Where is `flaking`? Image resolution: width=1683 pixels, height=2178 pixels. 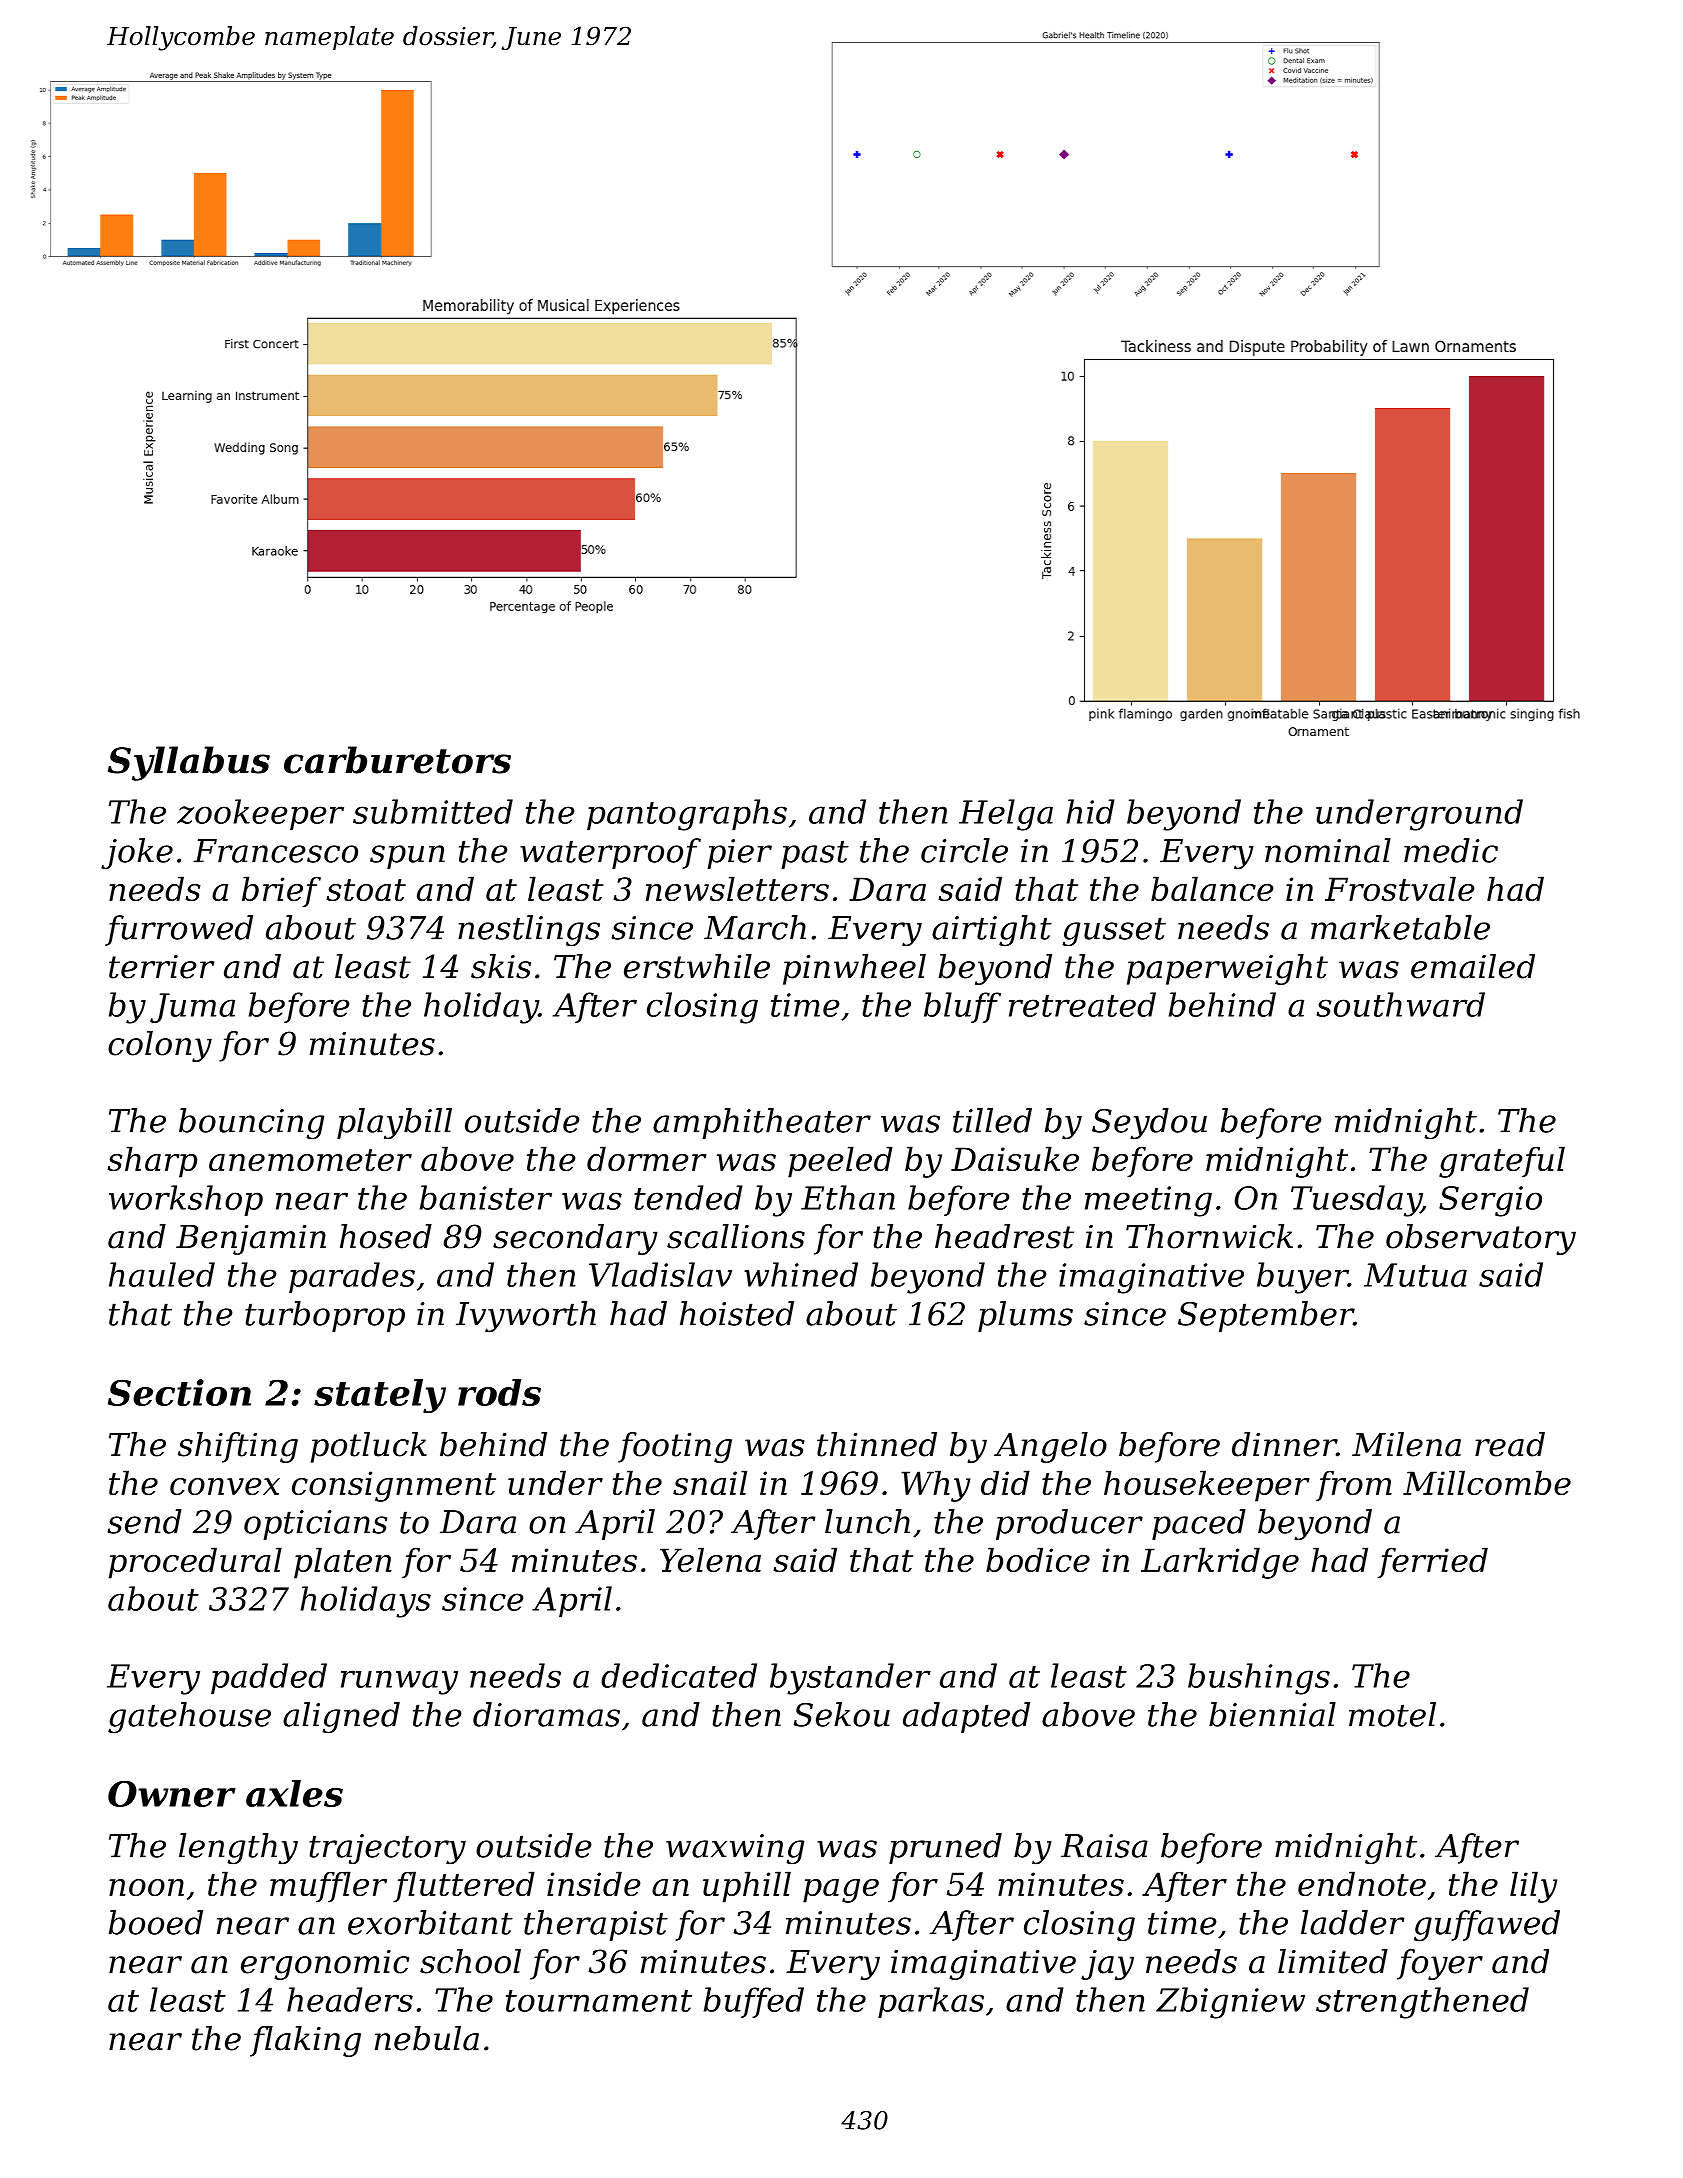 flaking is located at coordinates (305, 2041).
